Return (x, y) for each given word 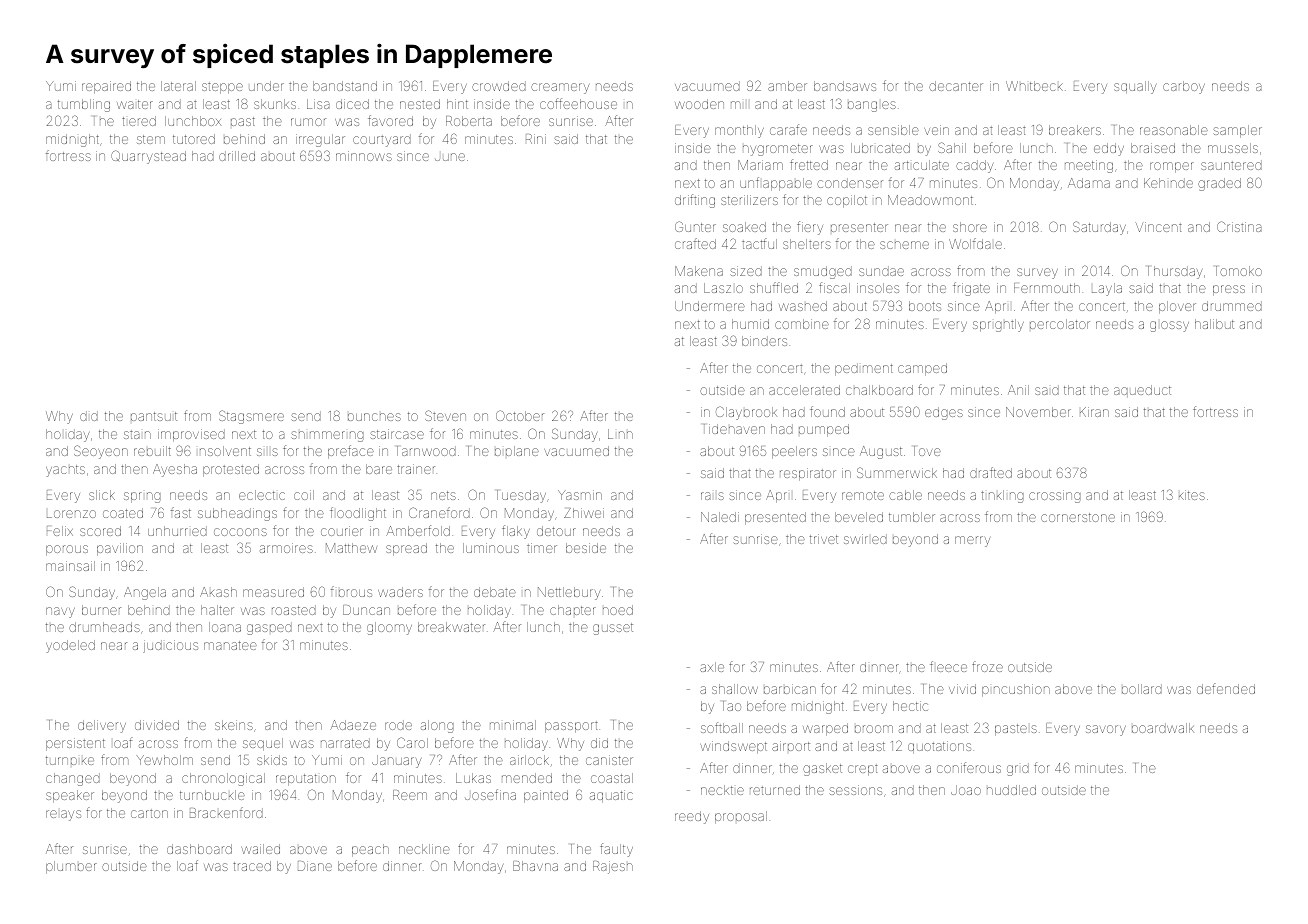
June (450, 157)
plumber (71, 867)
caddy (974, 166)
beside (586, 548)
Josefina (490, 794)
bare (379, 469)
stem (151, 139)
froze (987, 666)
